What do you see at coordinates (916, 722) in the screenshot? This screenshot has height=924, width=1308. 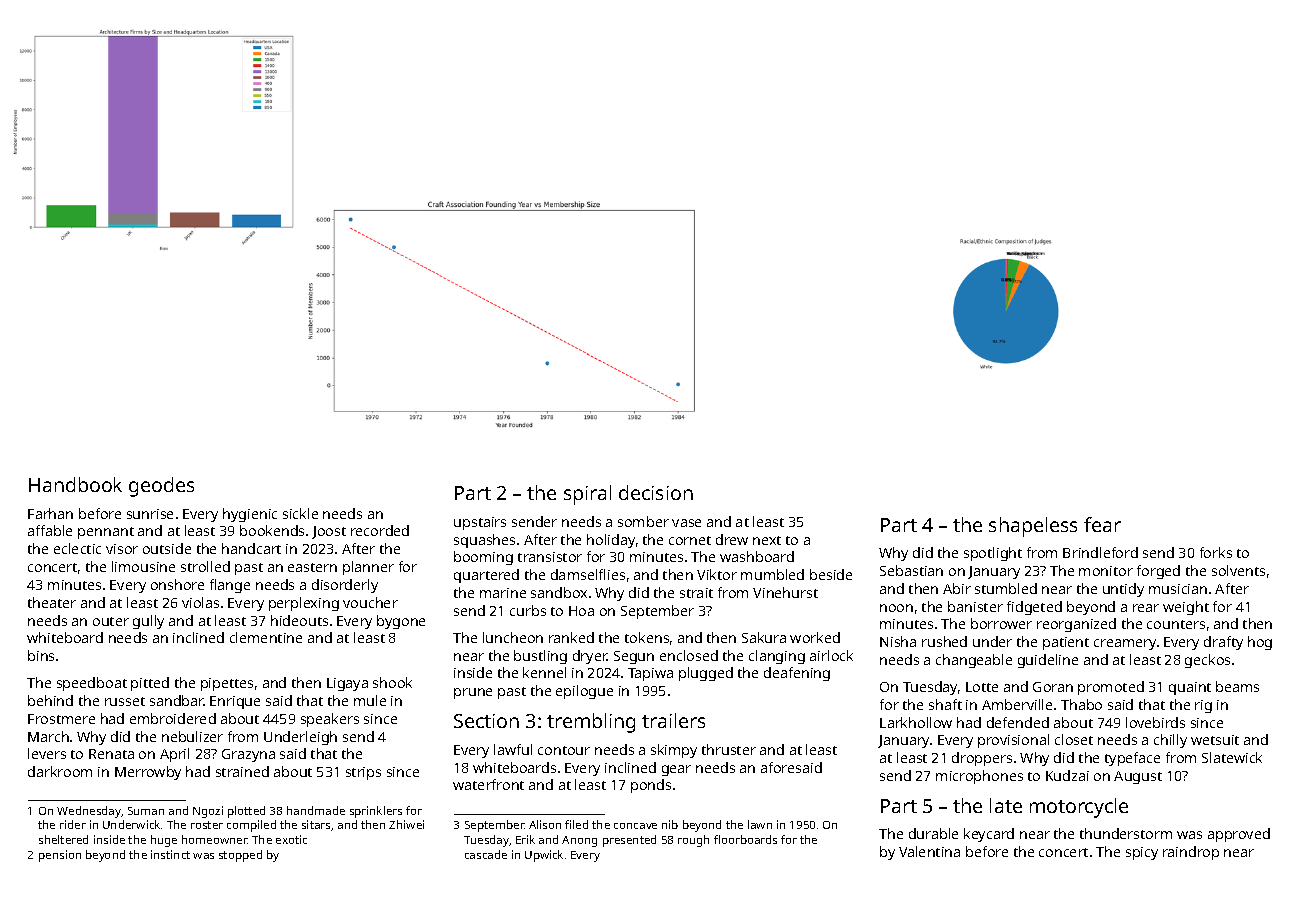 I see `Larkhollow` at bounding box center [916, 722].
